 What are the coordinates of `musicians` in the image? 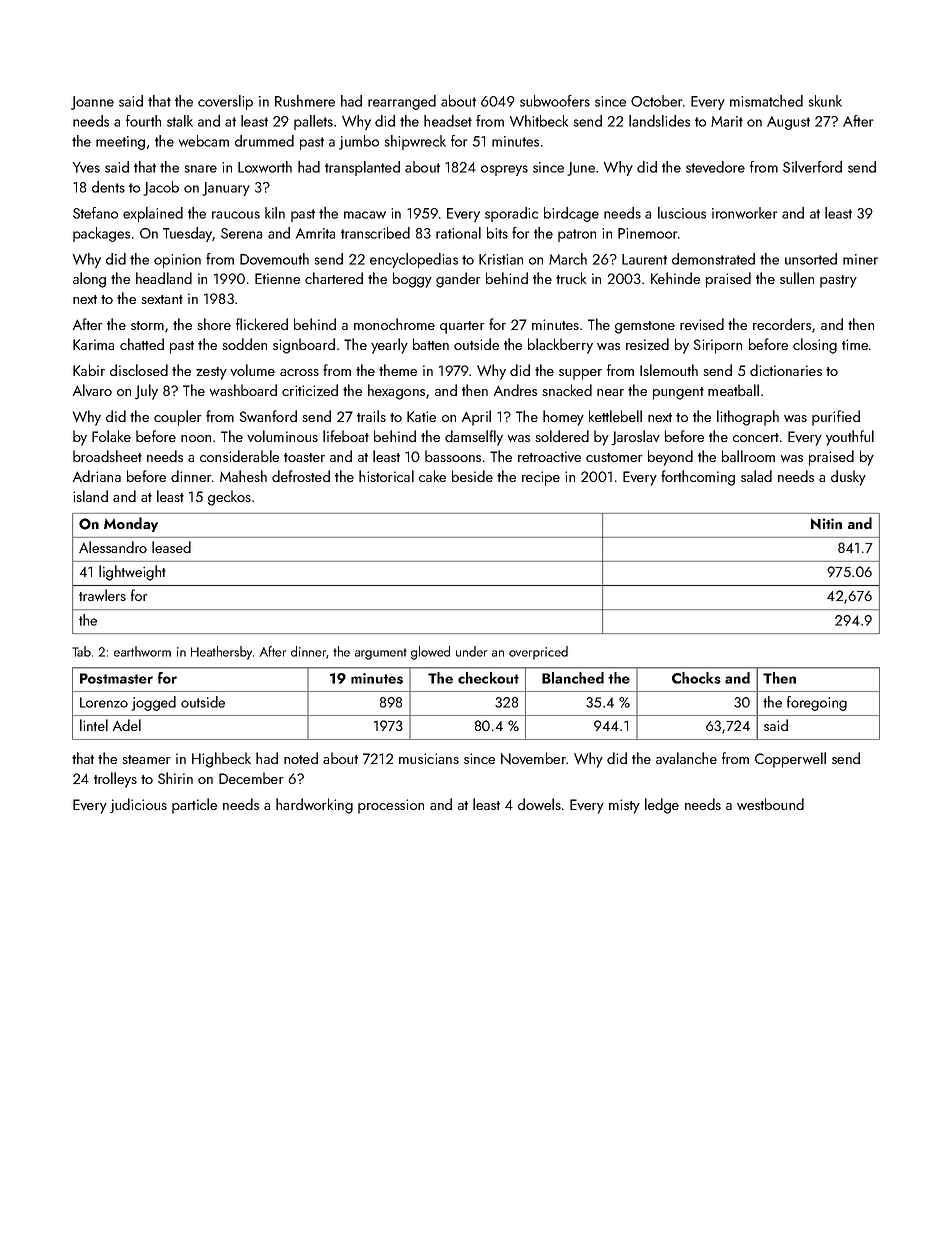 It's located at (429, 758).
